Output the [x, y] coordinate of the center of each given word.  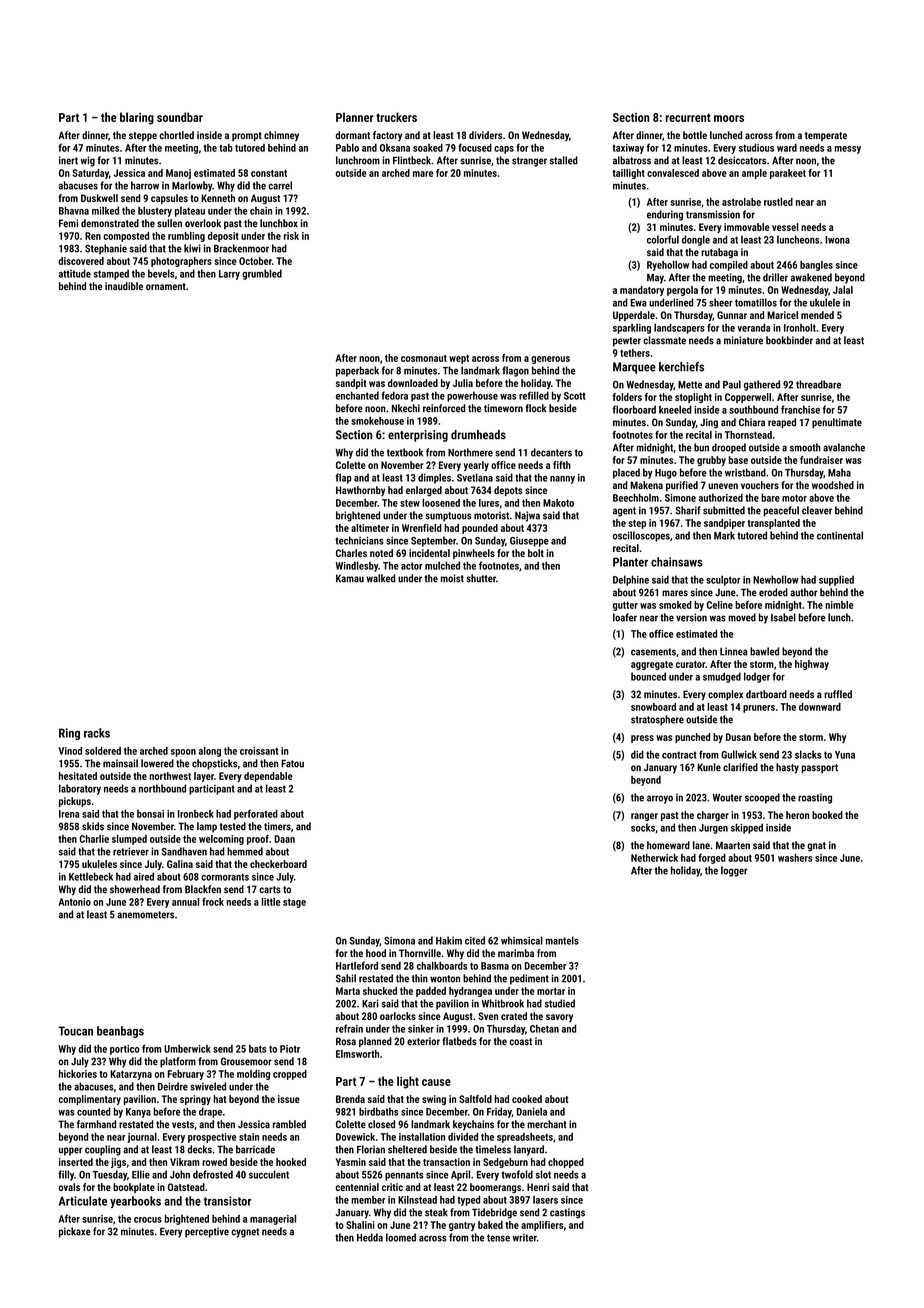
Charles [351, 553]
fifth [562, 465]
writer [525, 1237]
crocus [148, 1220]
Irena [69, 814]
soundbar [180, 117]
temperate [826, 136]
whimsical [522, 940]
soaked [428, 147]
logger [734, 871]
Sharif [688, 510]
